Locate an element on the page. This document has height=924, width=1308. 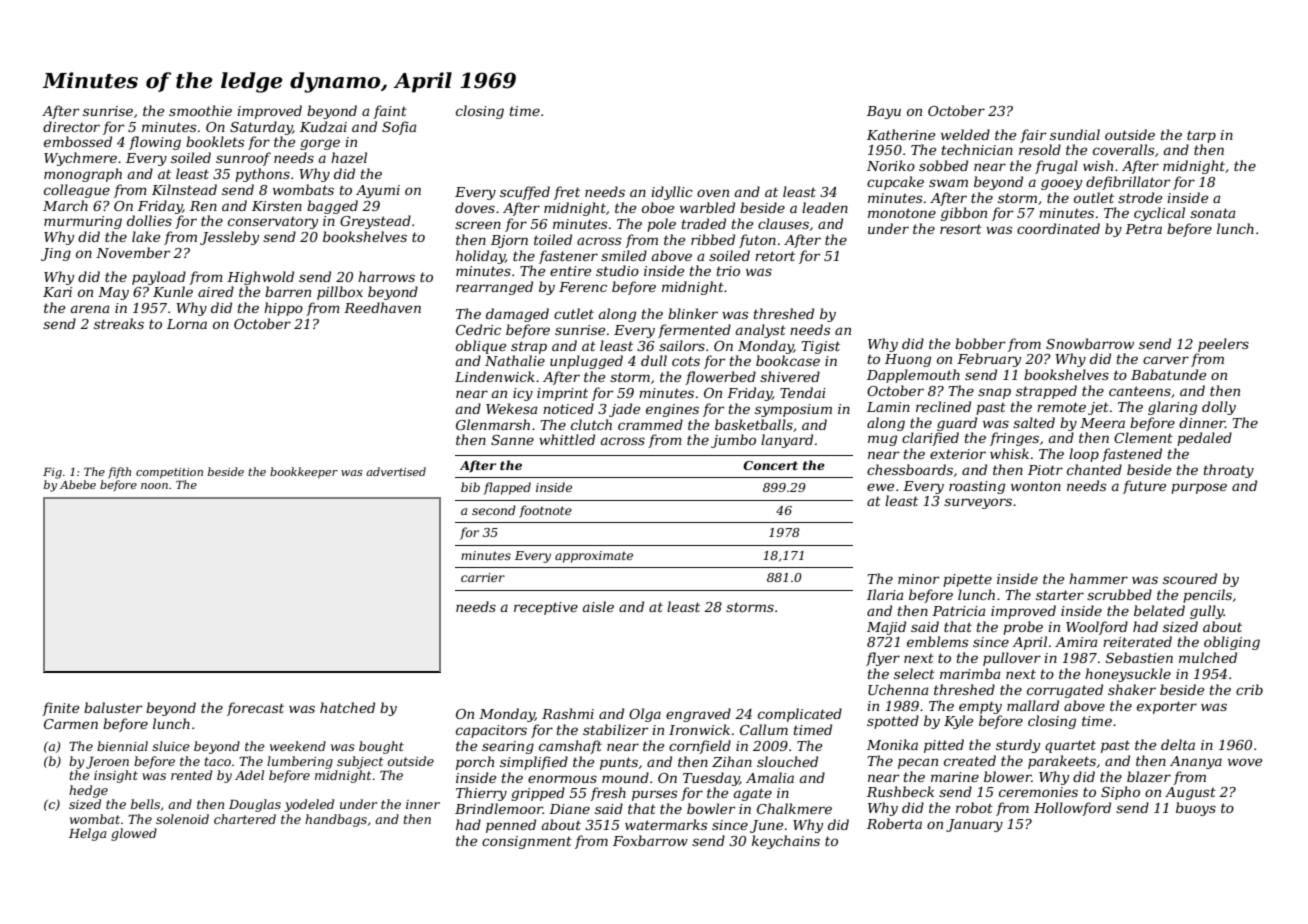
noon is located at coordinates (154, 486).
